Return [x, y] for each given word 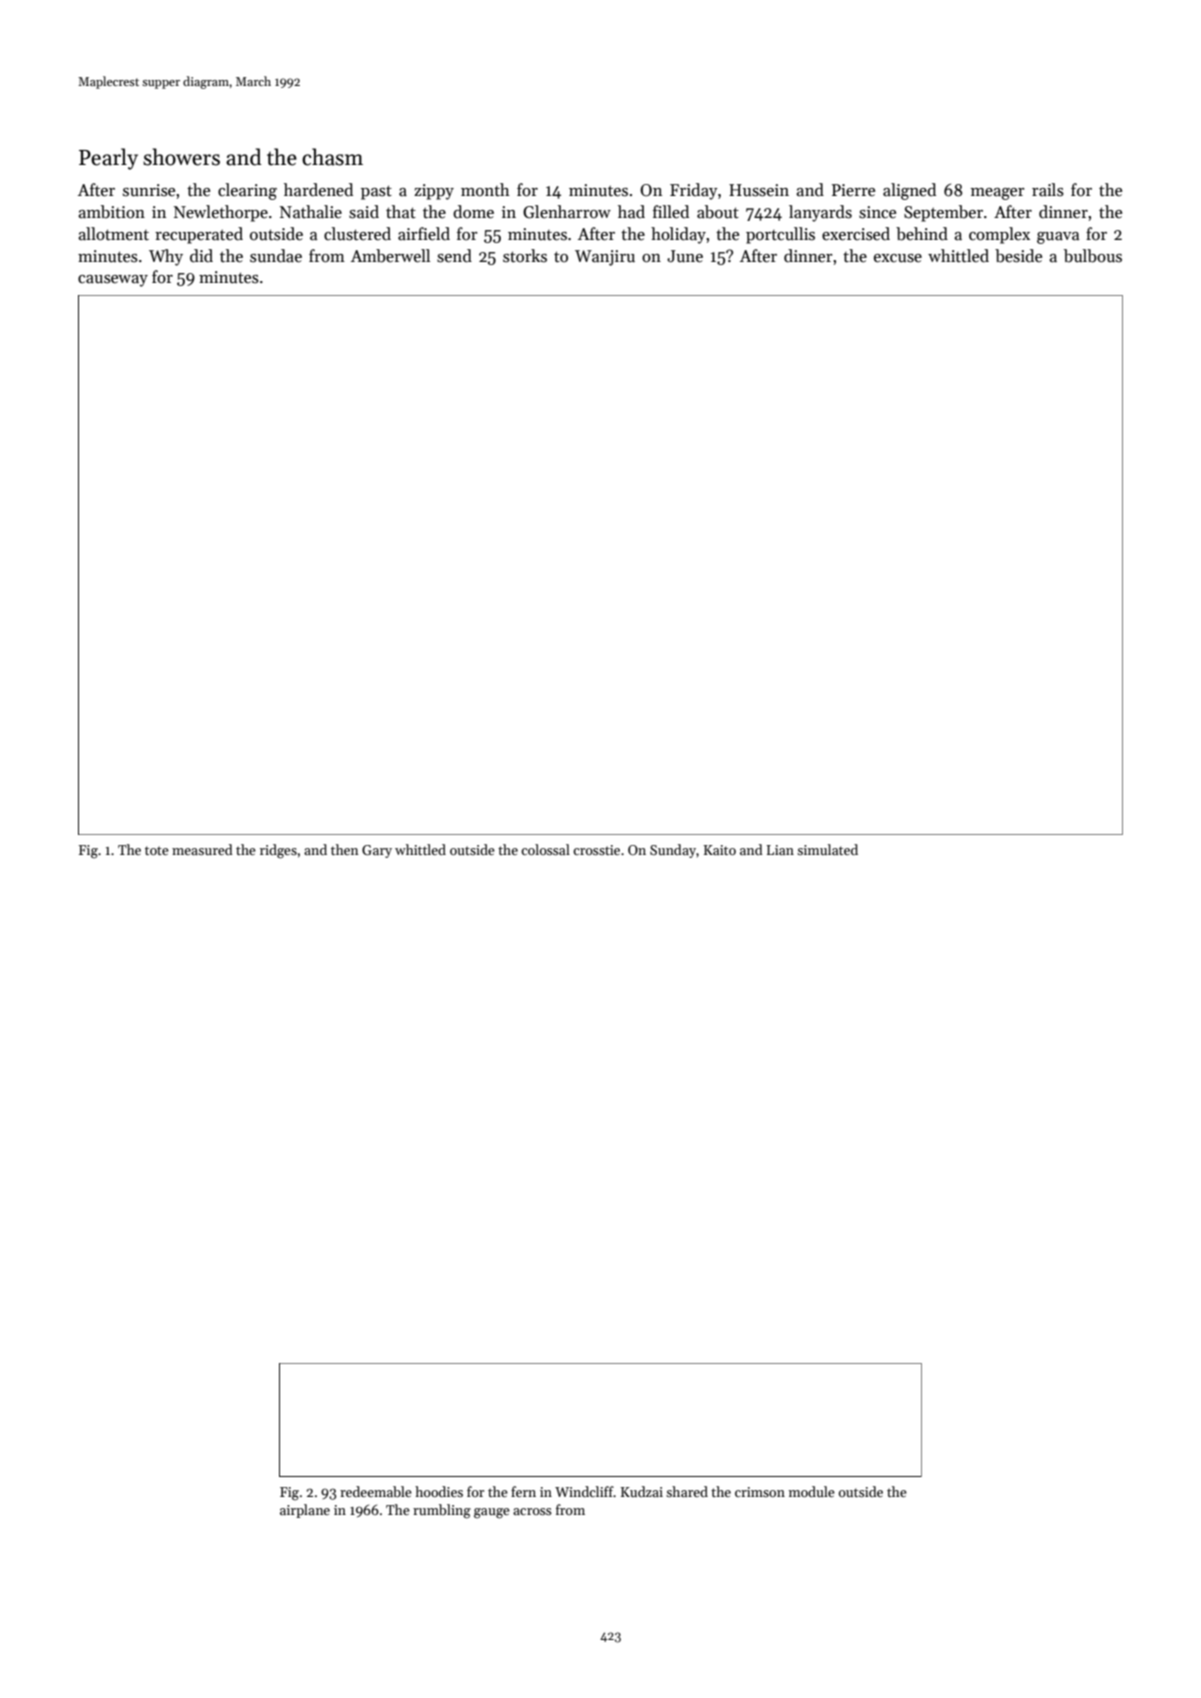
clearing [247, 191]
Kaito [720, 850]
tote [157, 850]
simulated [827, 849]
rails [1048, 190]
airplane [305, 1511]
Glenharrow [567, 212]
